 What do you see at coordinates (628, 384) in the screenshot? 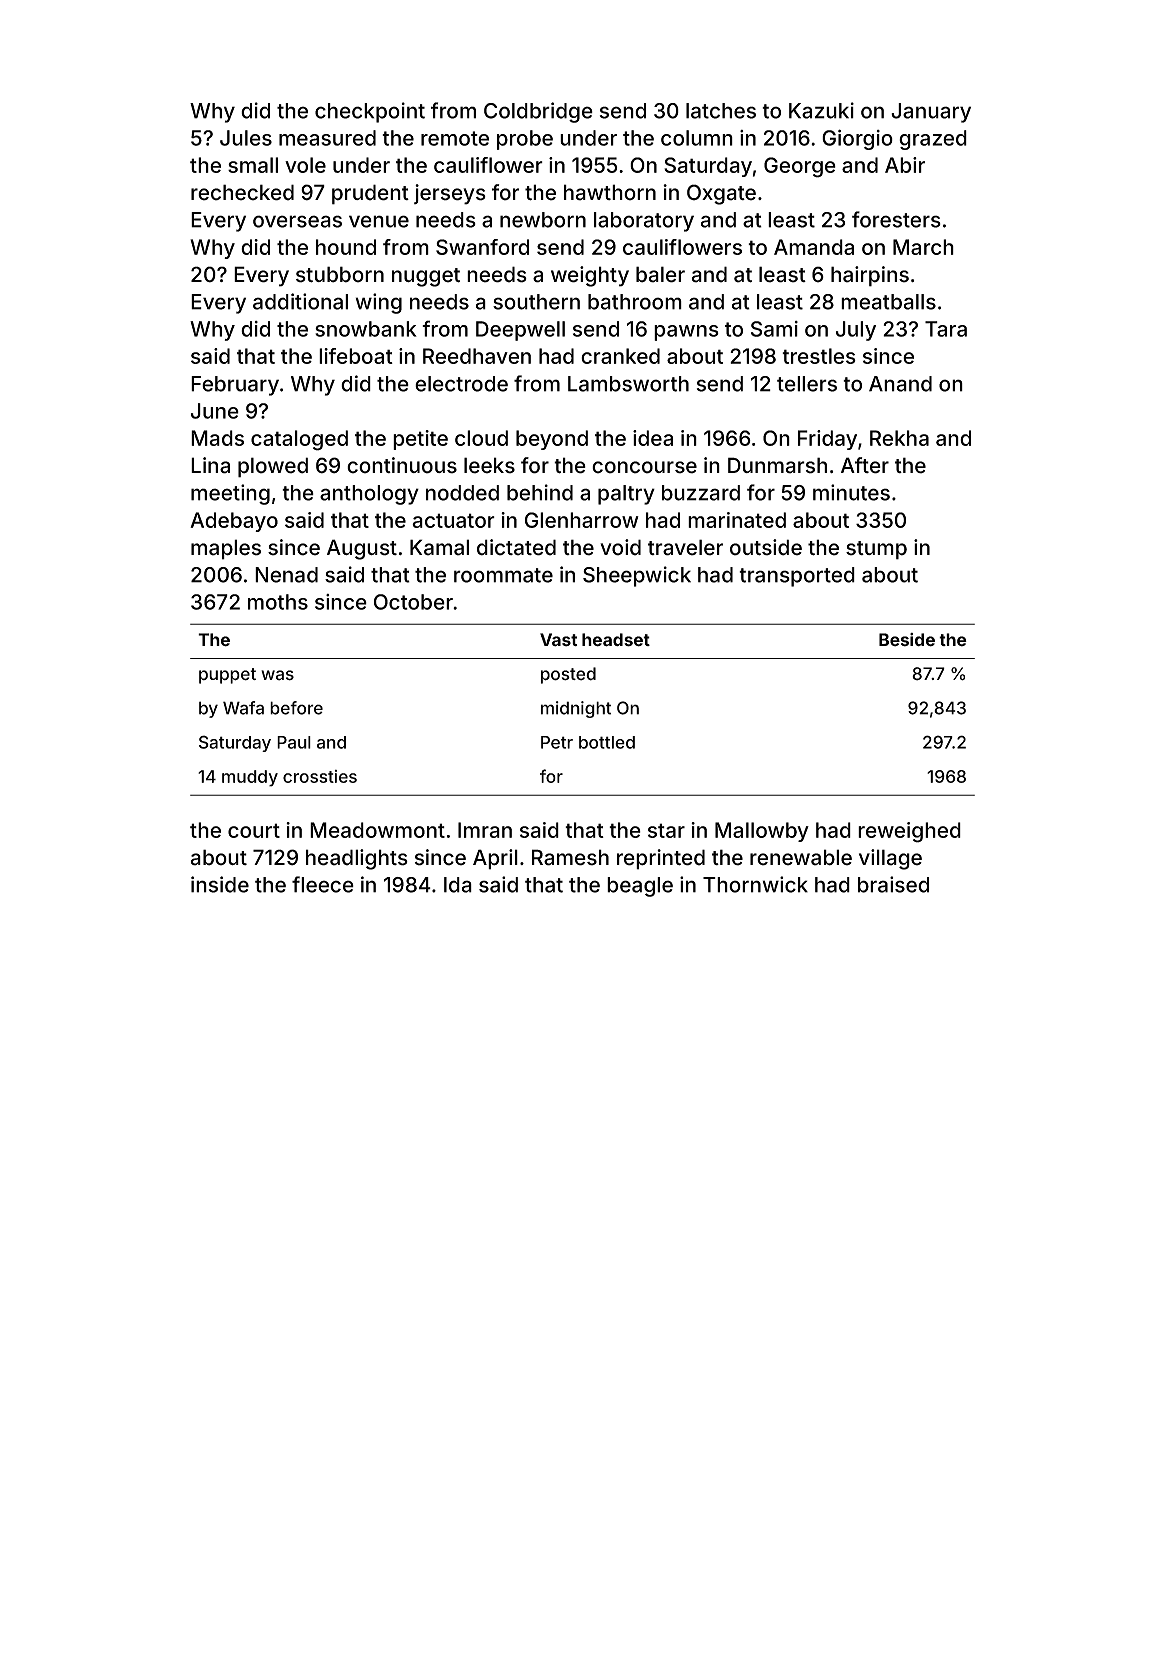
I see `Lambsworth` at bounding box center [628, 384].
